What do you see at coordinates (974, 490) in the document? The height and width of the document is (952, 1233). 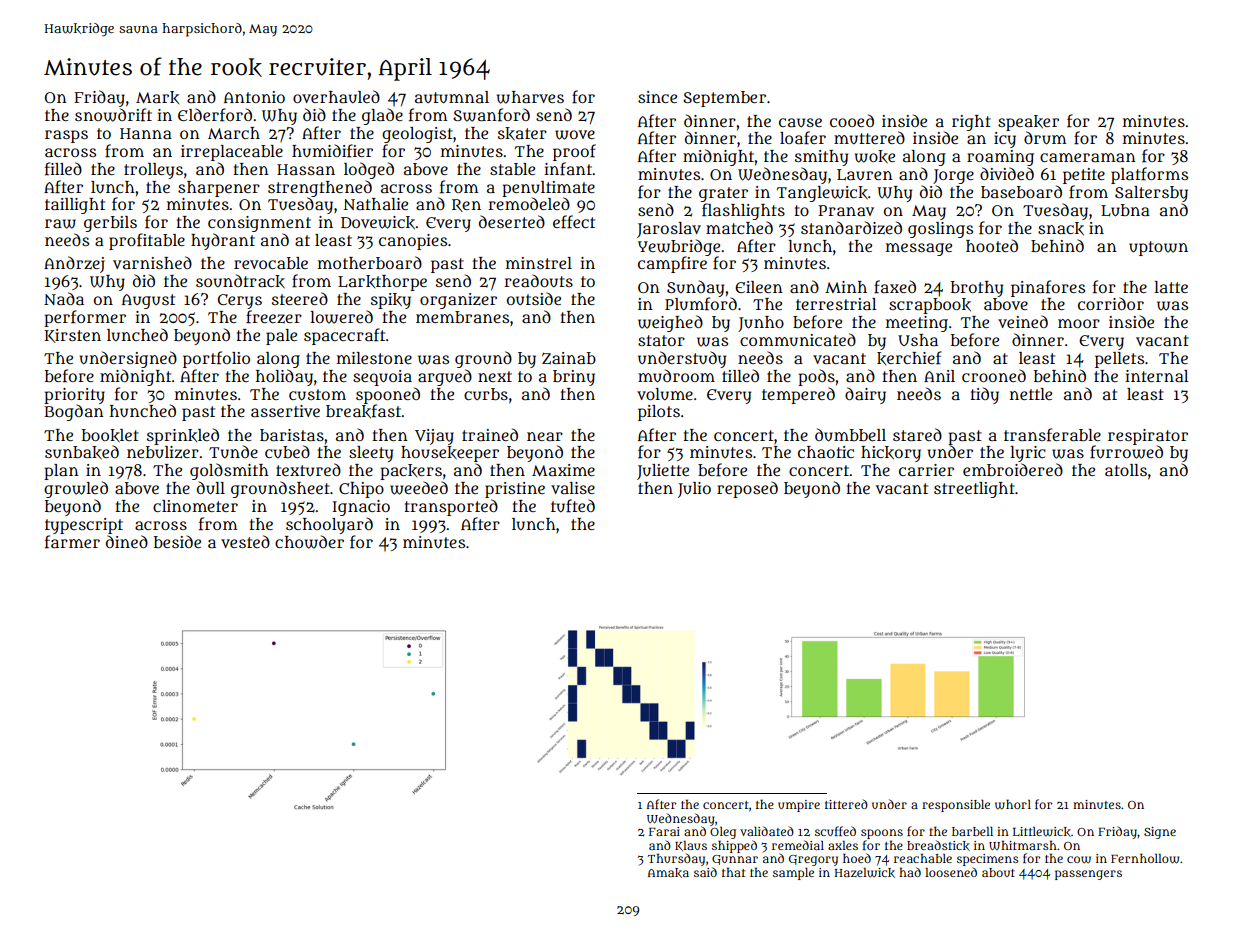 I see `streetlight` at bounding box center [974, 490].
